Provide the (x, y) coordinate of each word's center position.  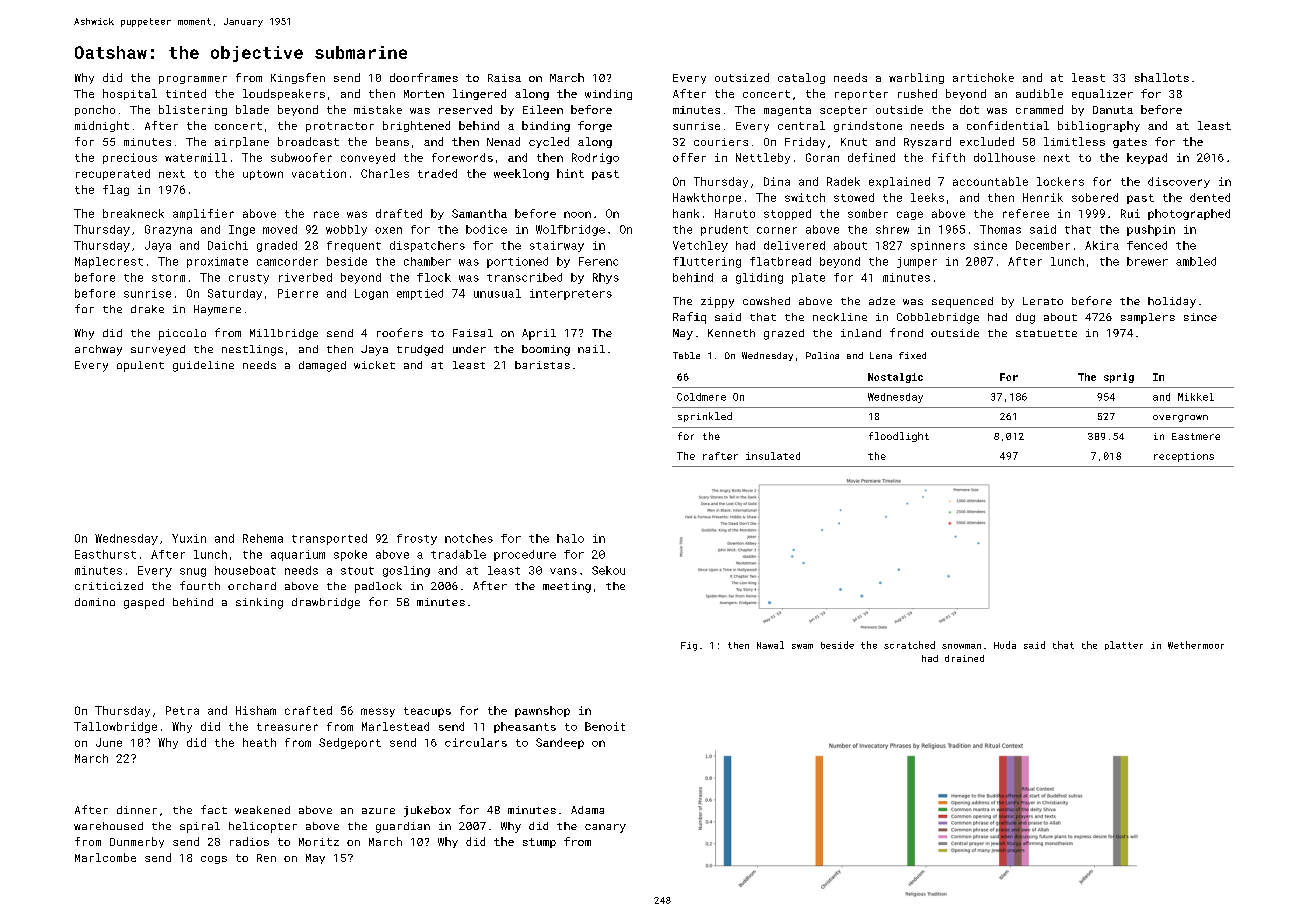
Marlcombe (105, 857)
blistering (193, 110)
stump (539, 843)
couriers (721, 142)
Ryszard (927, 142)
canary (605, 828)
